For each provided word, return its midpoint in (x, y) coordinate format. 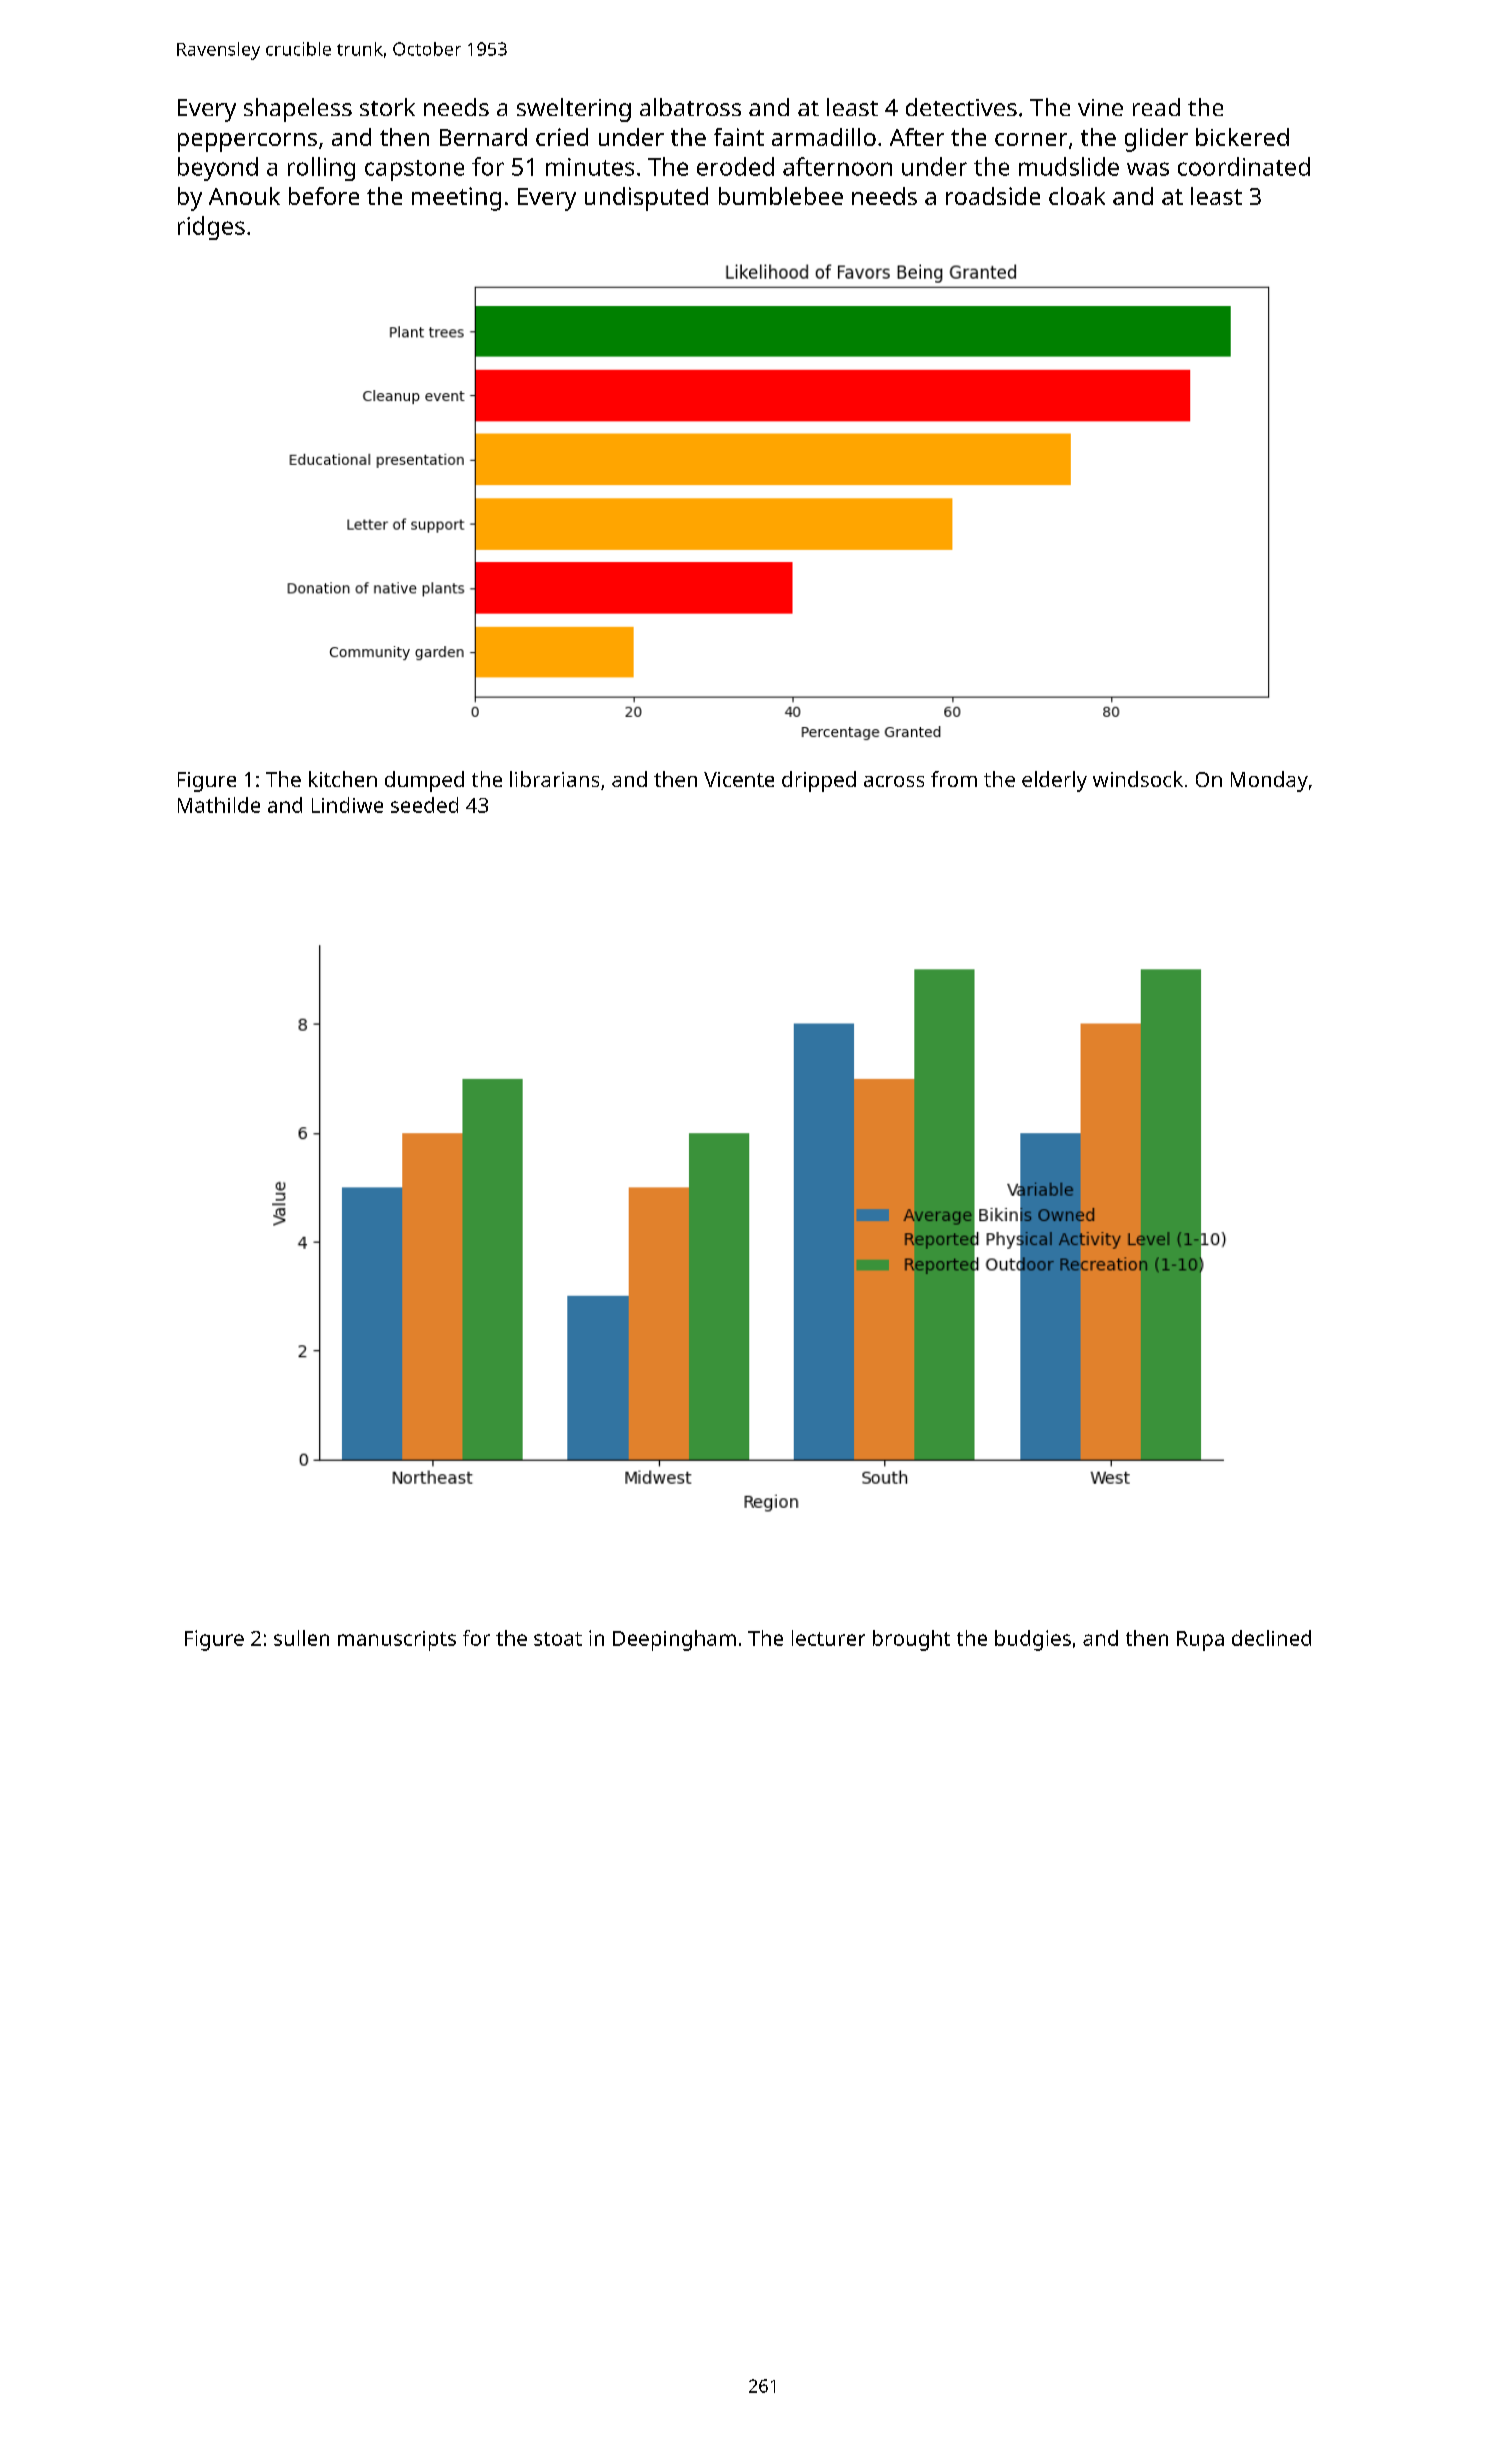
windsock (1138, 779)
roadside (993, 196)
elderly (1054, 781)
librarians (554, 779)
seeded (424, 805)
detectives (961, 107)
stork (387, 107)
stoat (558, 1639)
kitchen (343, 779)
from (954, 779)
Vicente (739, 779)
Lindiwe (347, 805)
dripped (819, 781)
